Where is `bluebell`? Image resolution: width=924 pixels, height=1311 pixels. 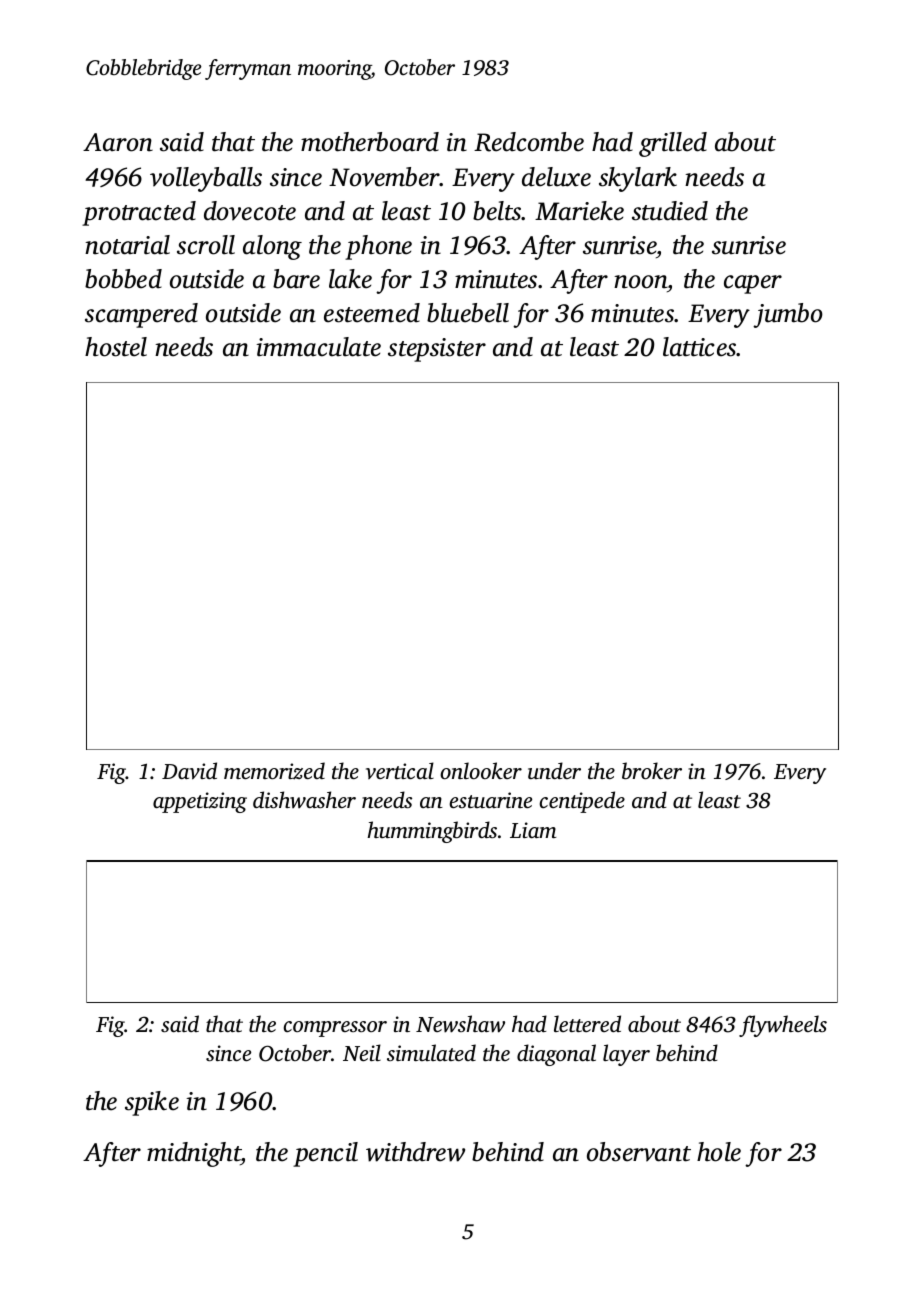 bluebell is located at coordinates (468, 313).
